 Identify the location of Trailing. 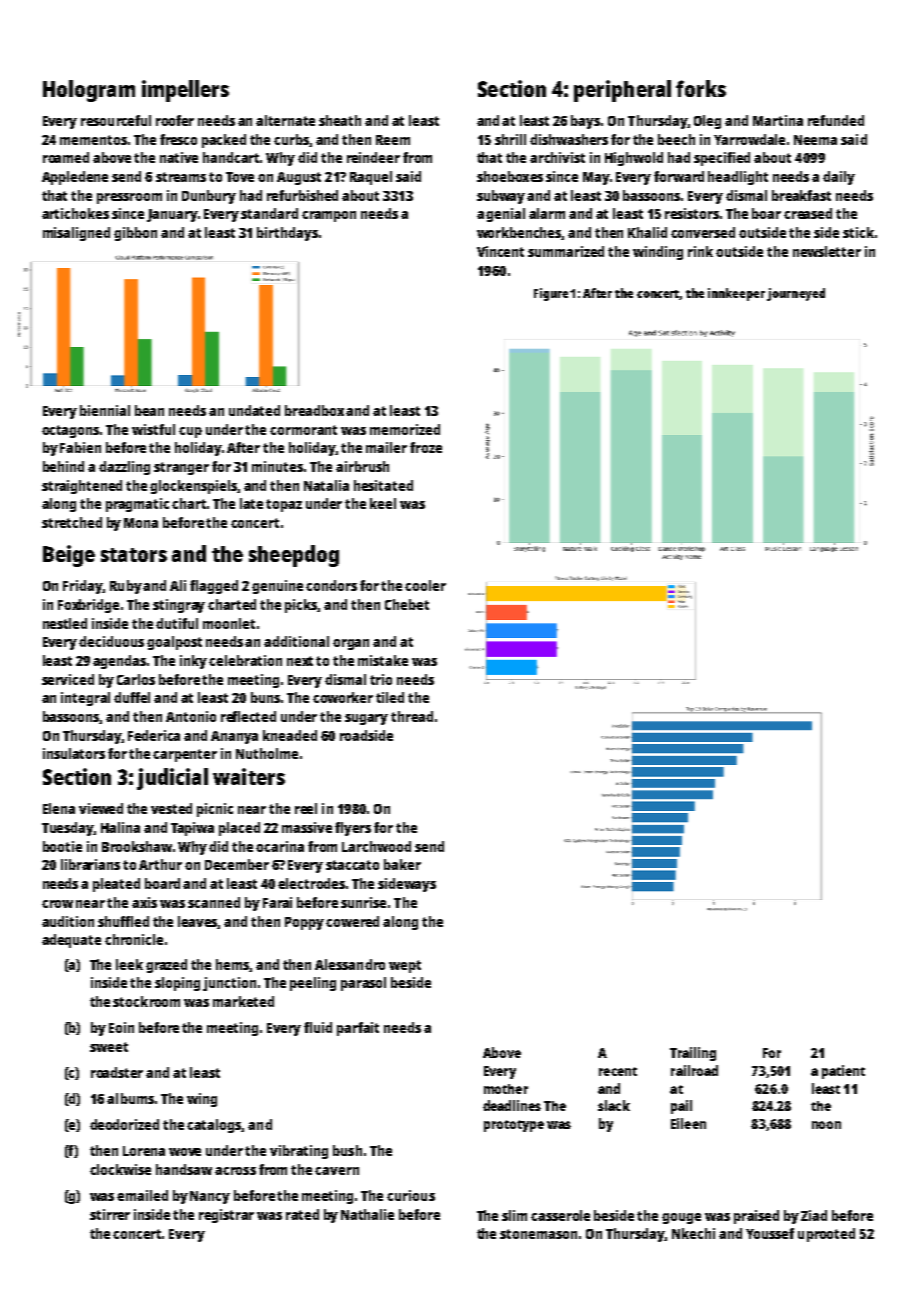
(693, 1054).
